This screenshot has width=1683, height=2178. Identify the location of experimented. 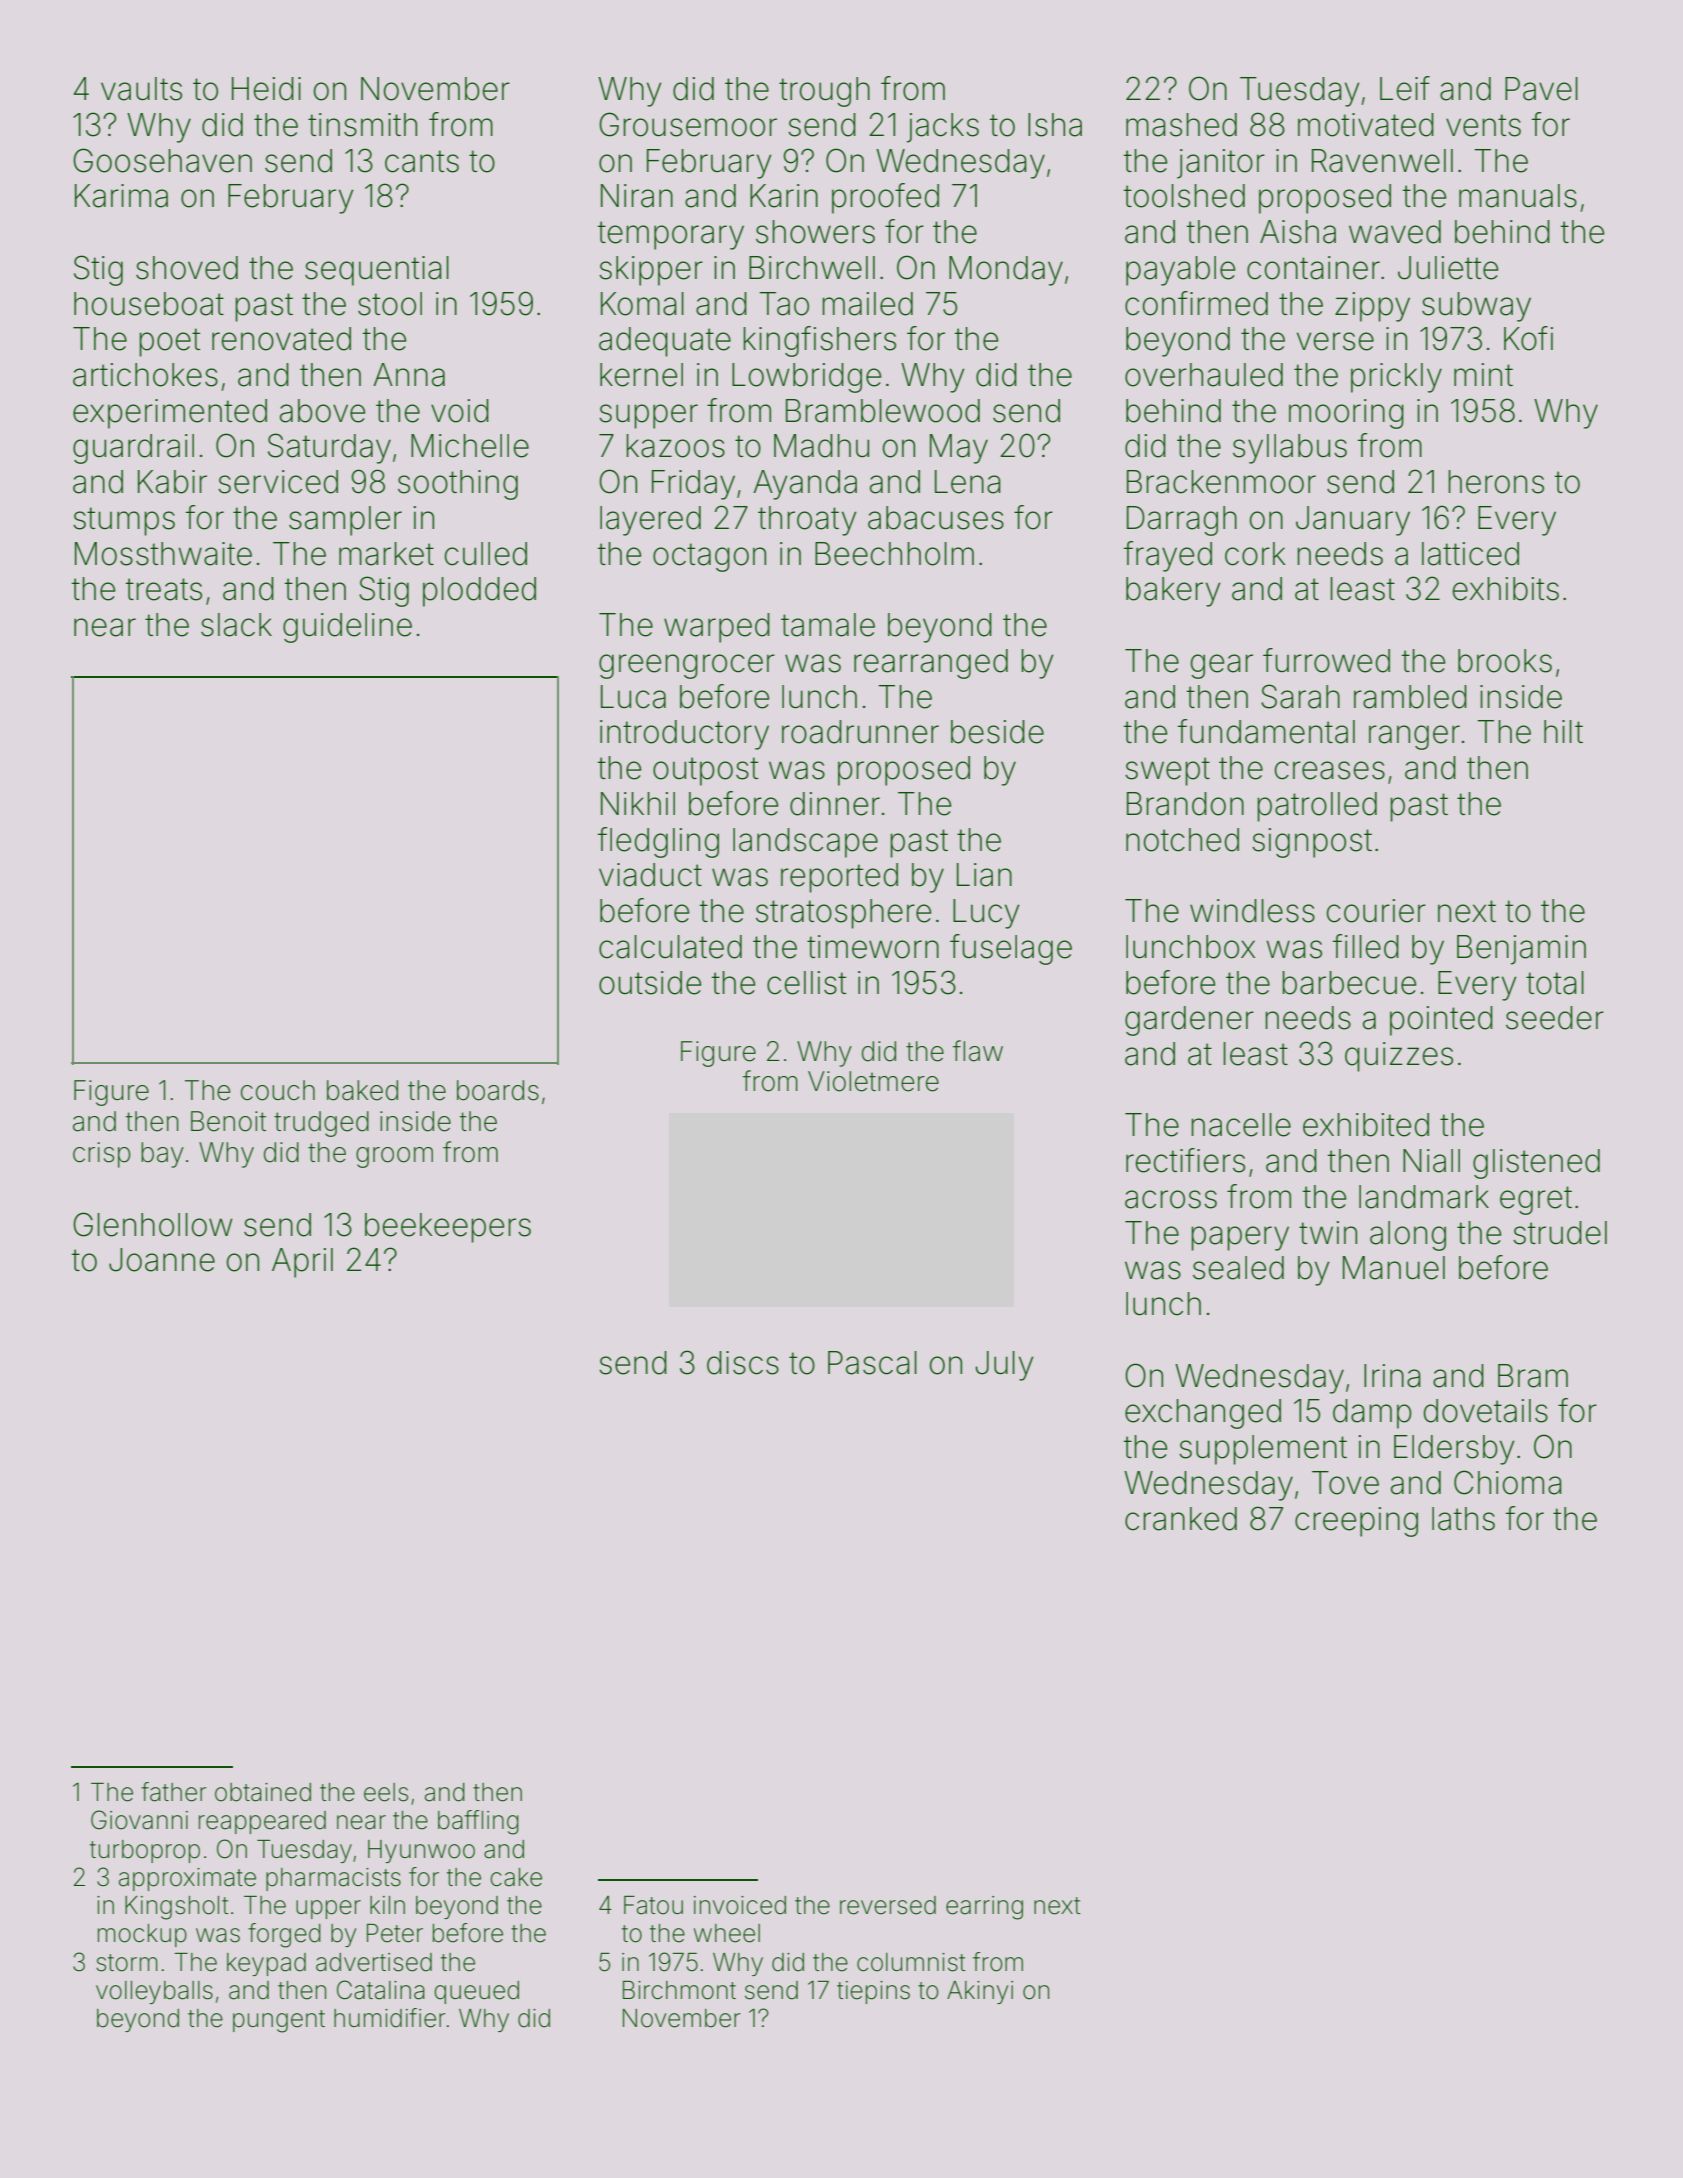
(170, 414).
